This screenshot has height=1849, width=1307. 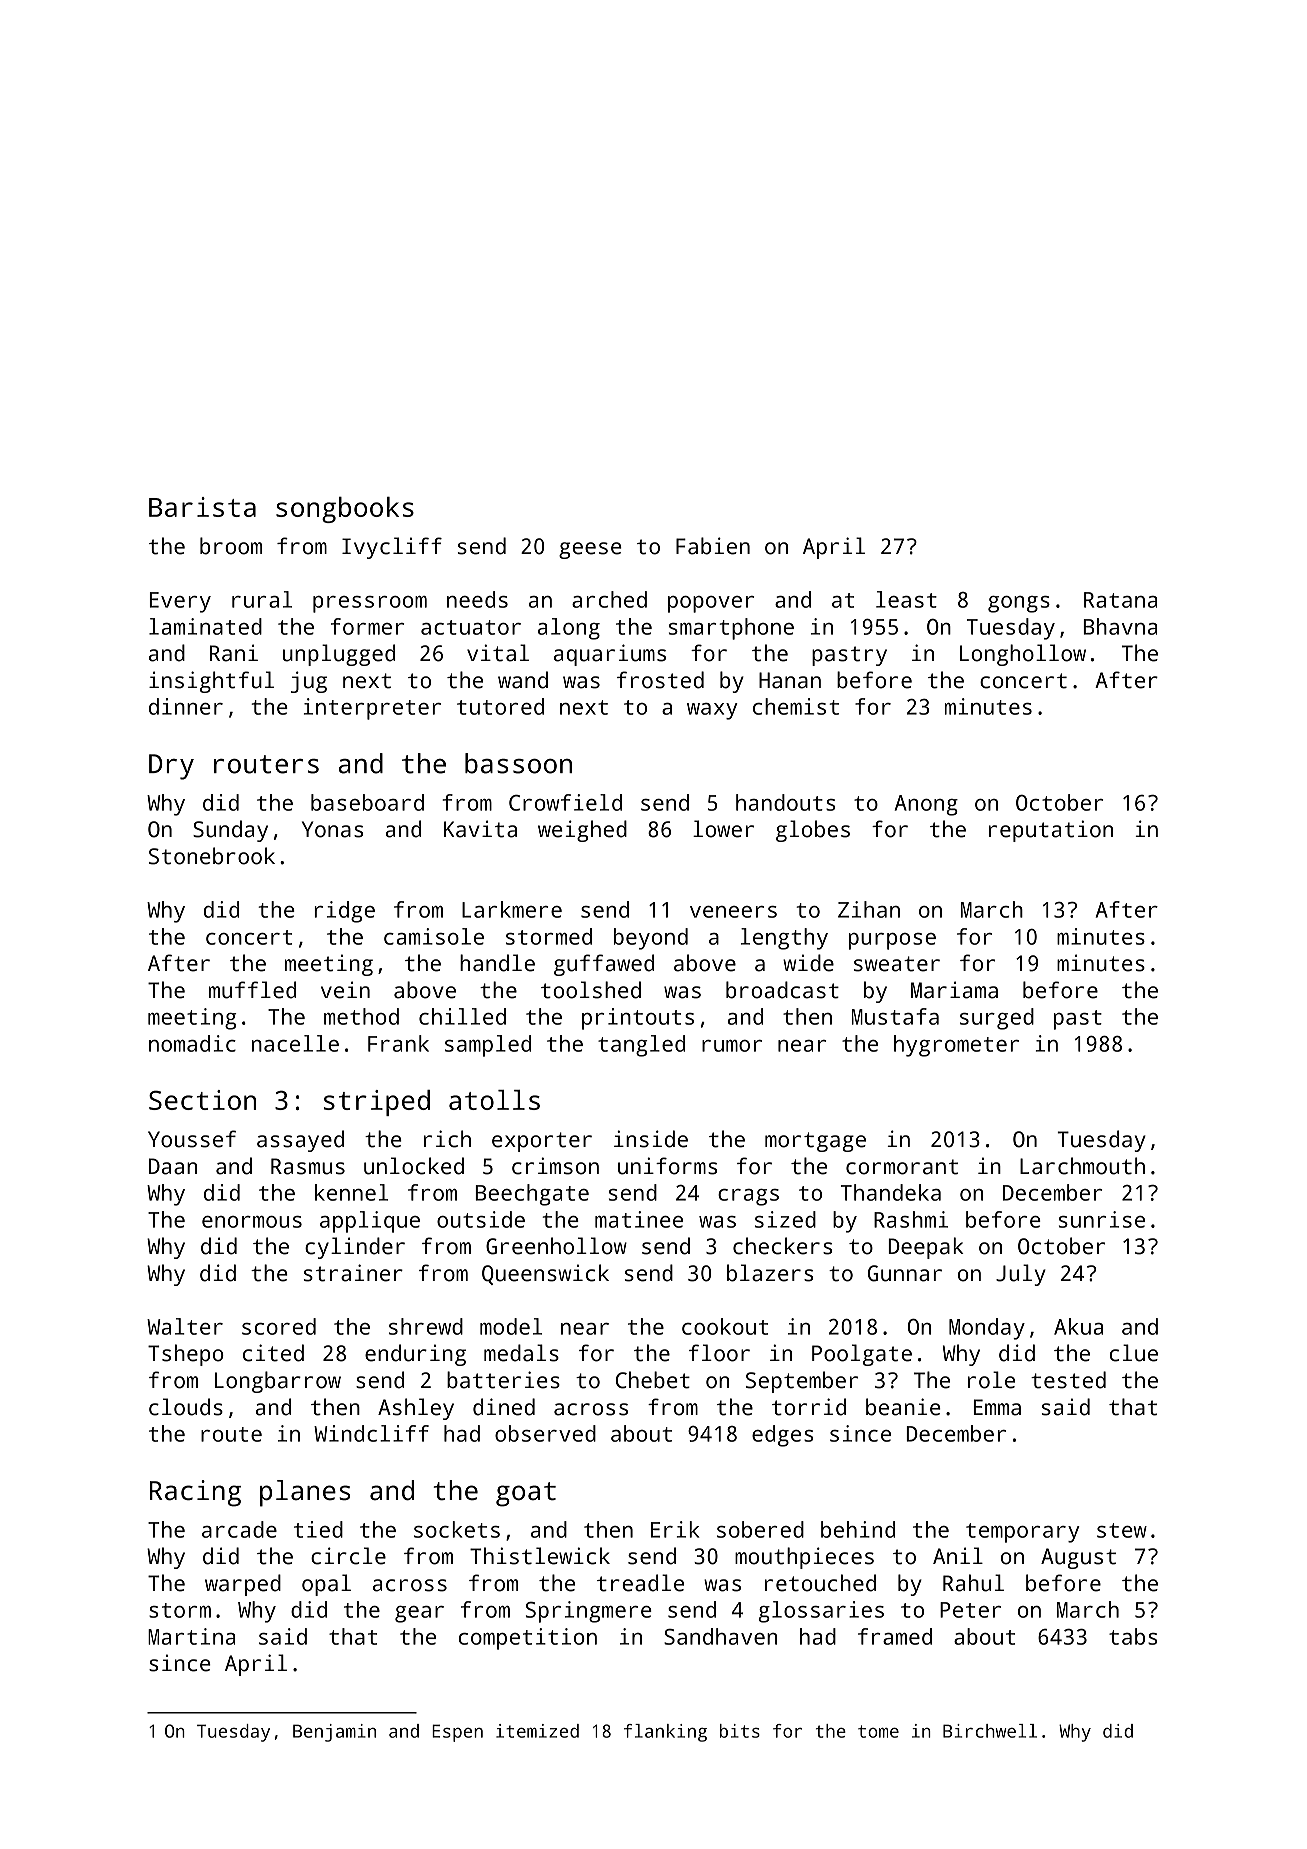 I want to click on waxy, so click(x=712, y=711).
